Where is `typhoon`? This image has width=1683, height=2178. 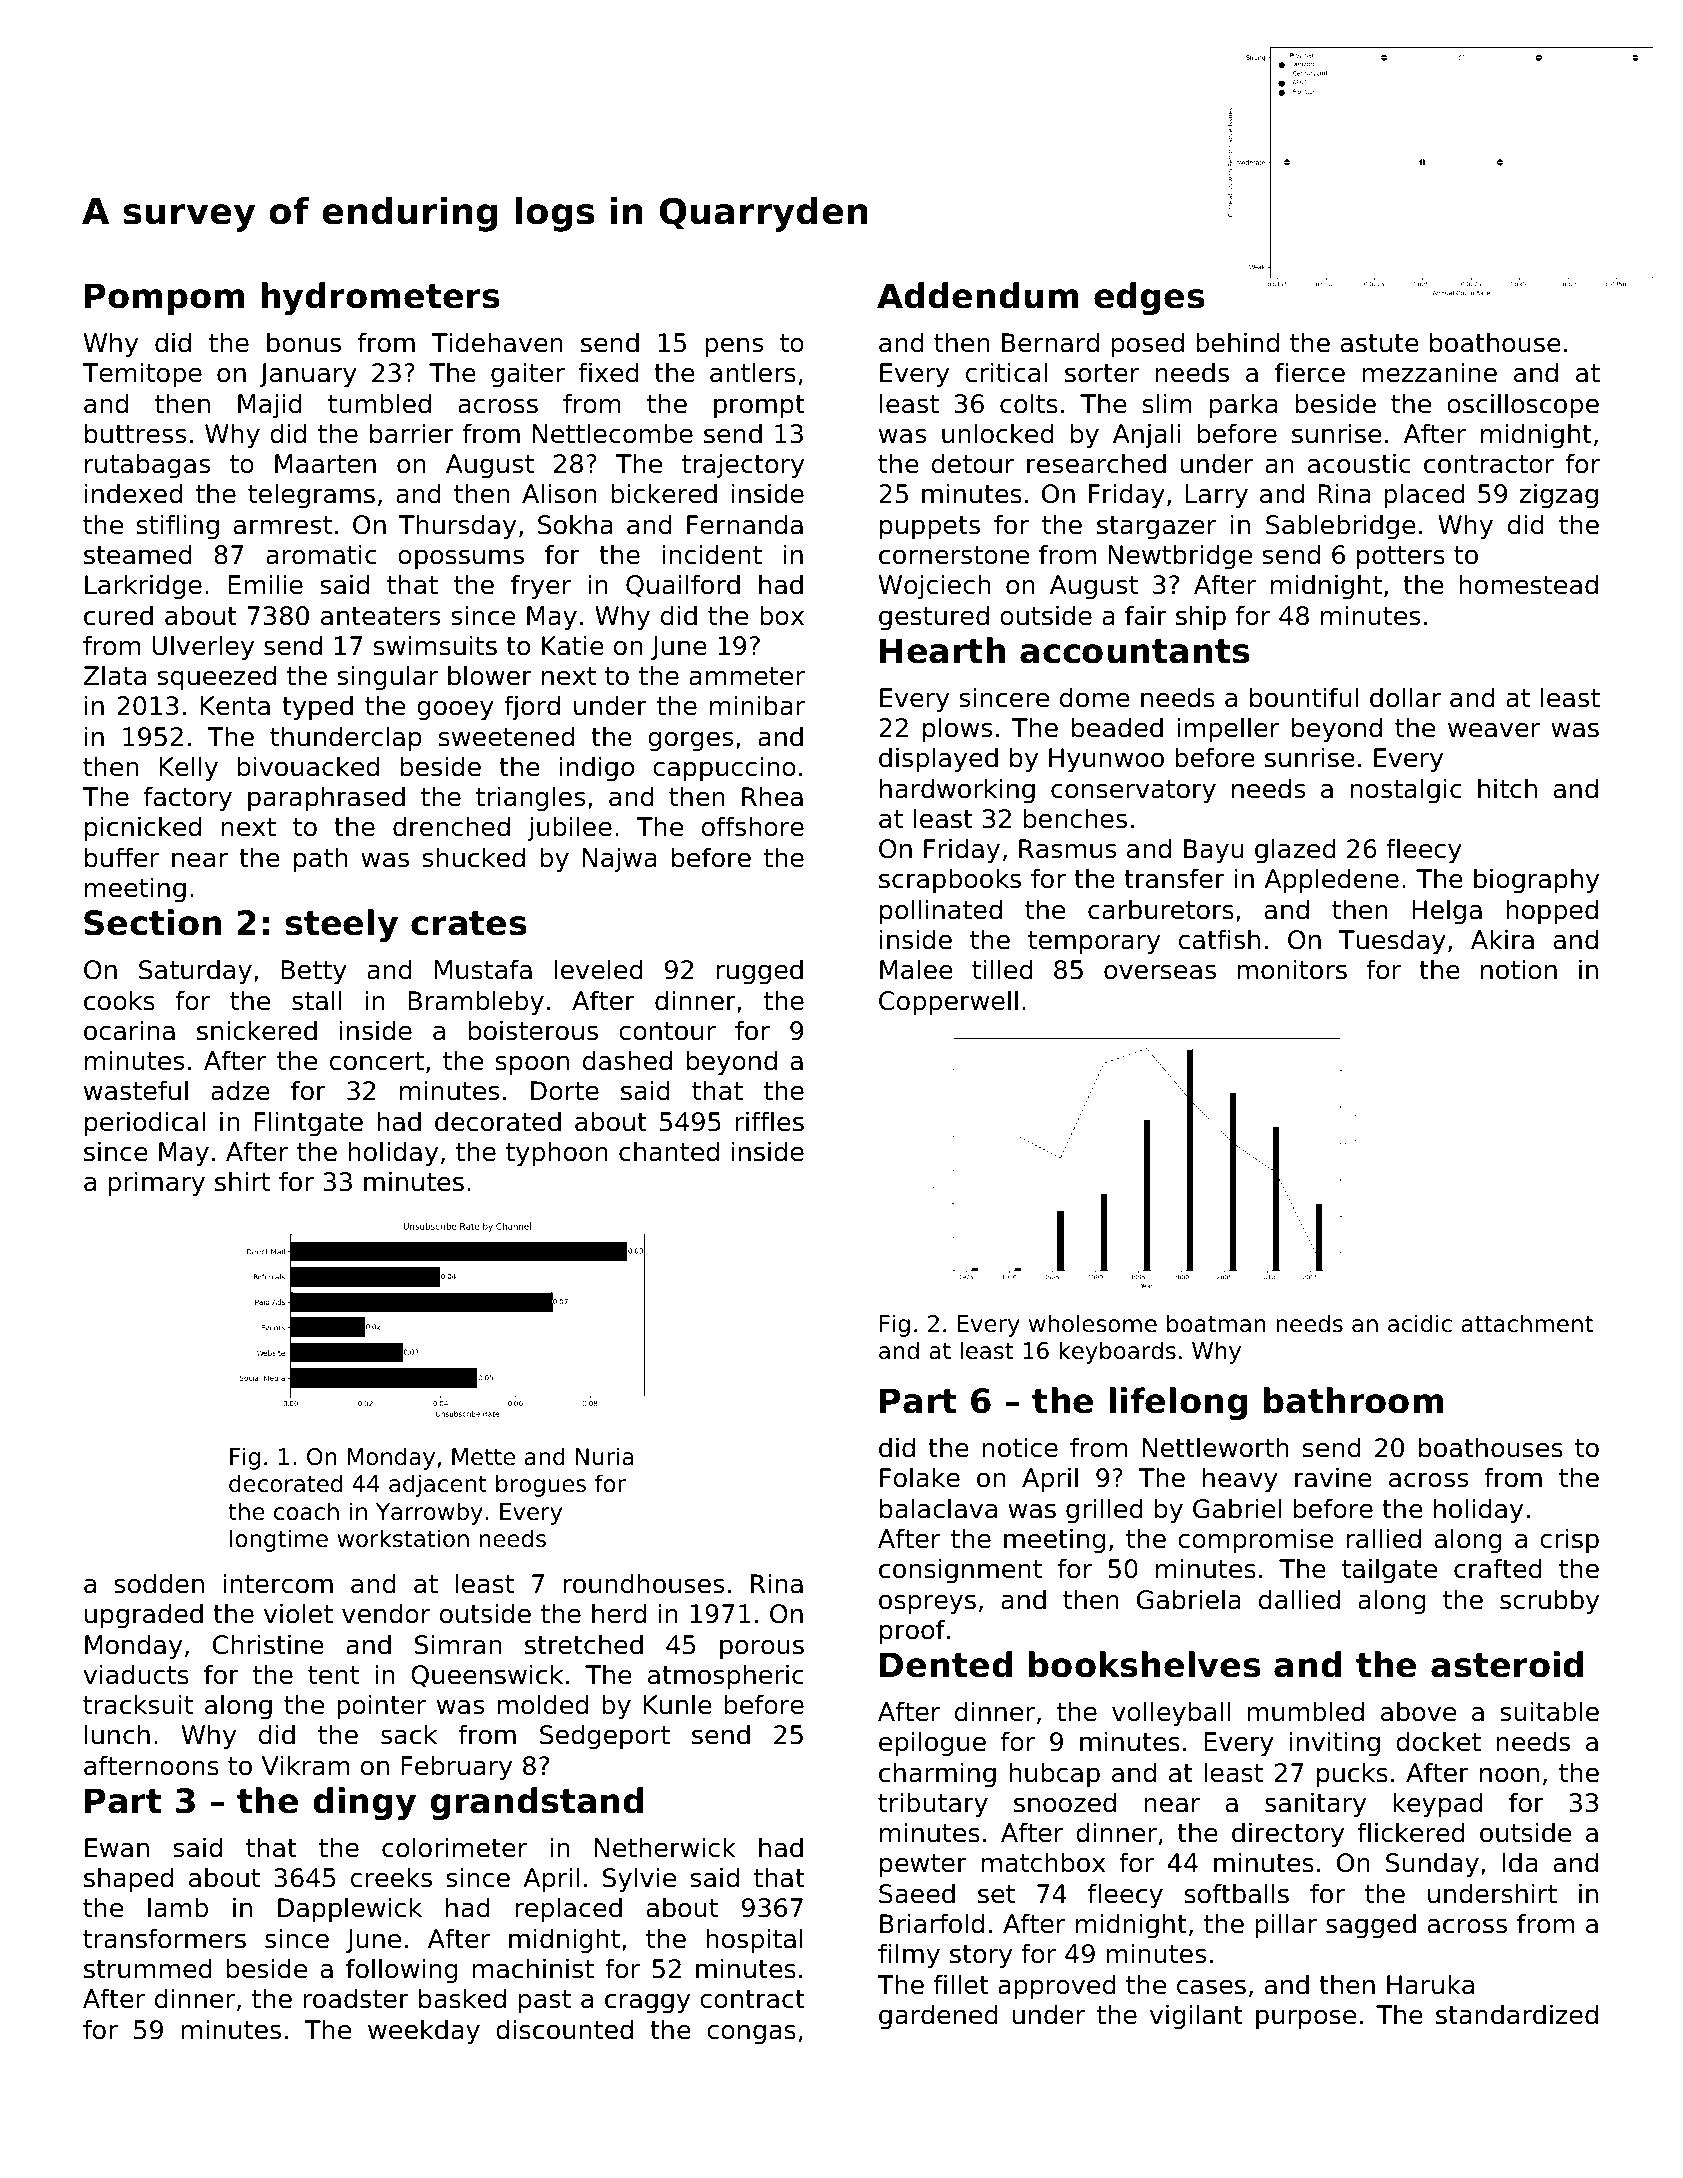 typhoon is located at coordinates (557, 1154).
